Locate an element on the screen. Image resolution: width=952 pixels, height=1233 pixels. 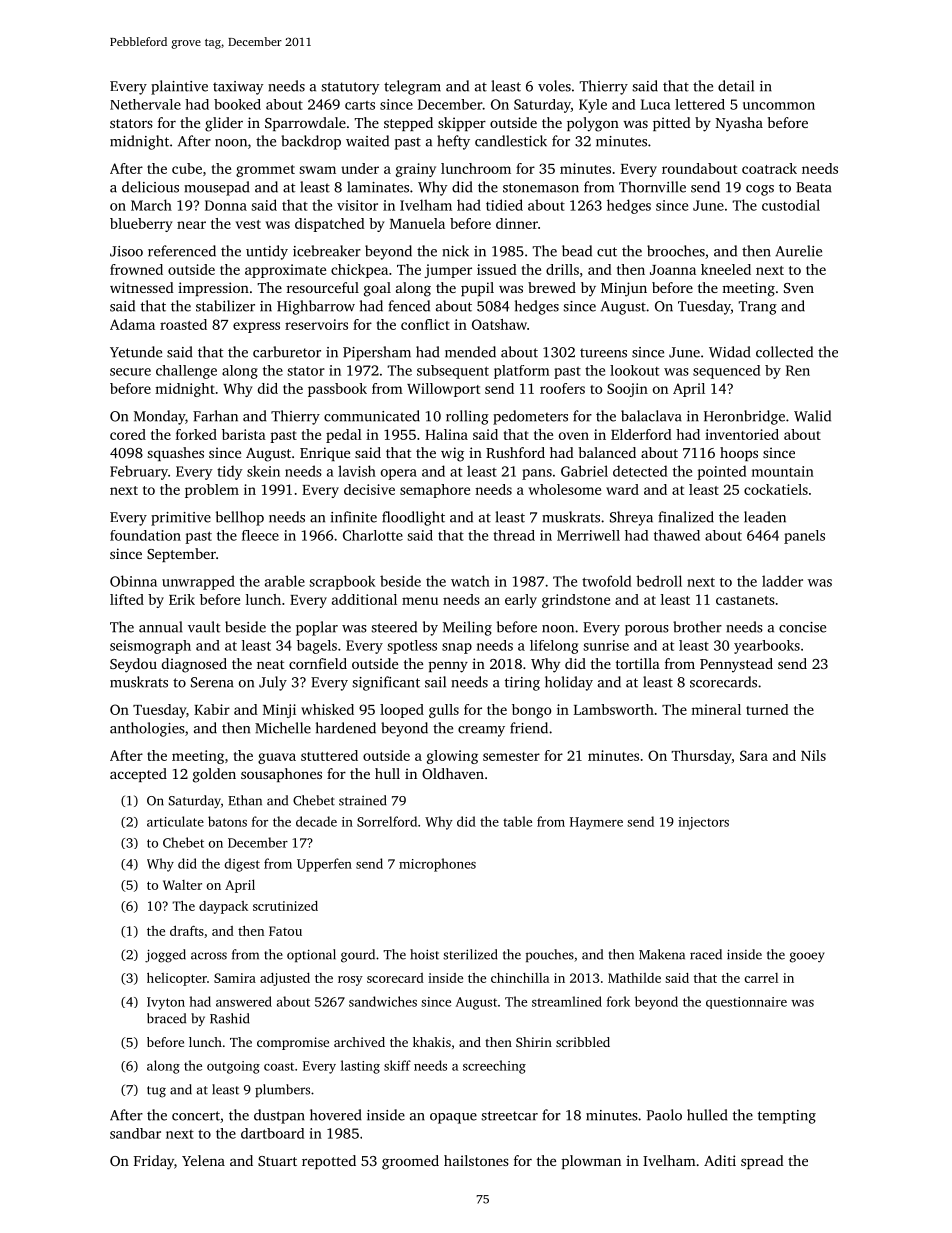
Trang is located at coordinates (757, 308).
